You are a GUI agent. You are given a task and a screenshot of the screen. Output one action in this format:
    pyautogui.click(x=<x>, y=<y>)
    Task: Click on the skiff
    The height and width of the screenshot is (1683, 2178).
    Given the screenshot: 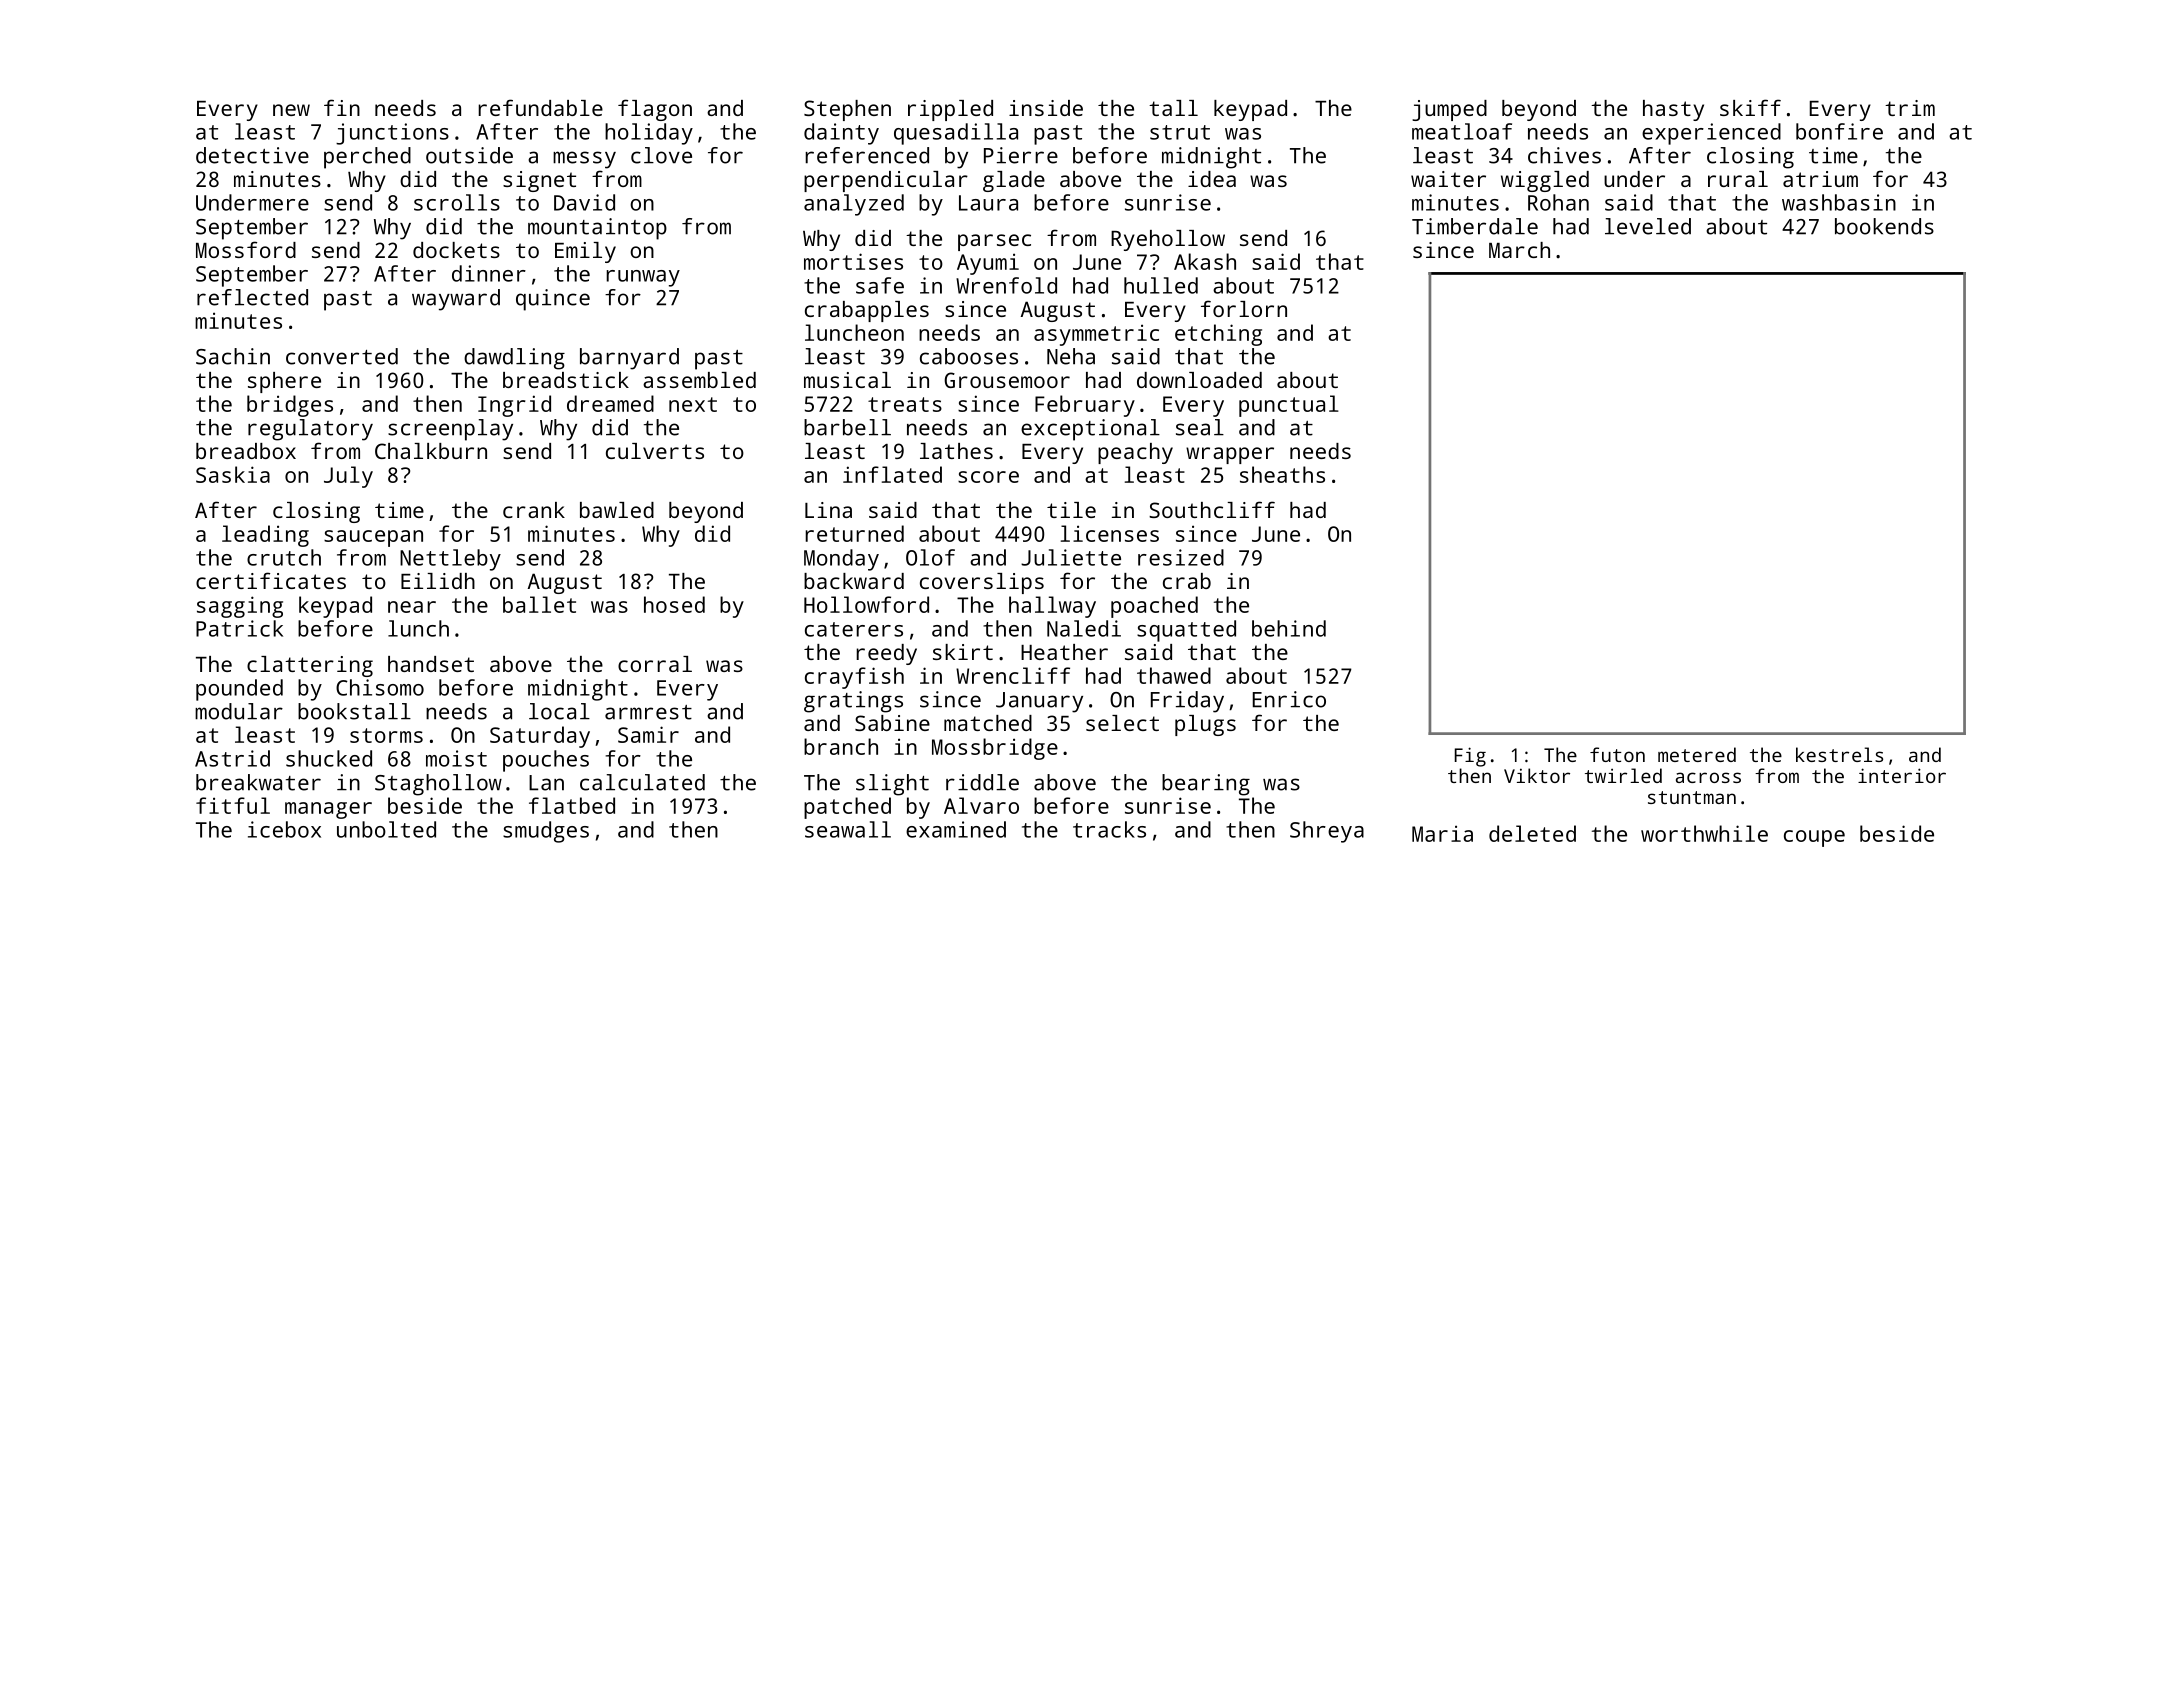 What is the action you would take?
    pyautogui.click(x=1750, y=107)
